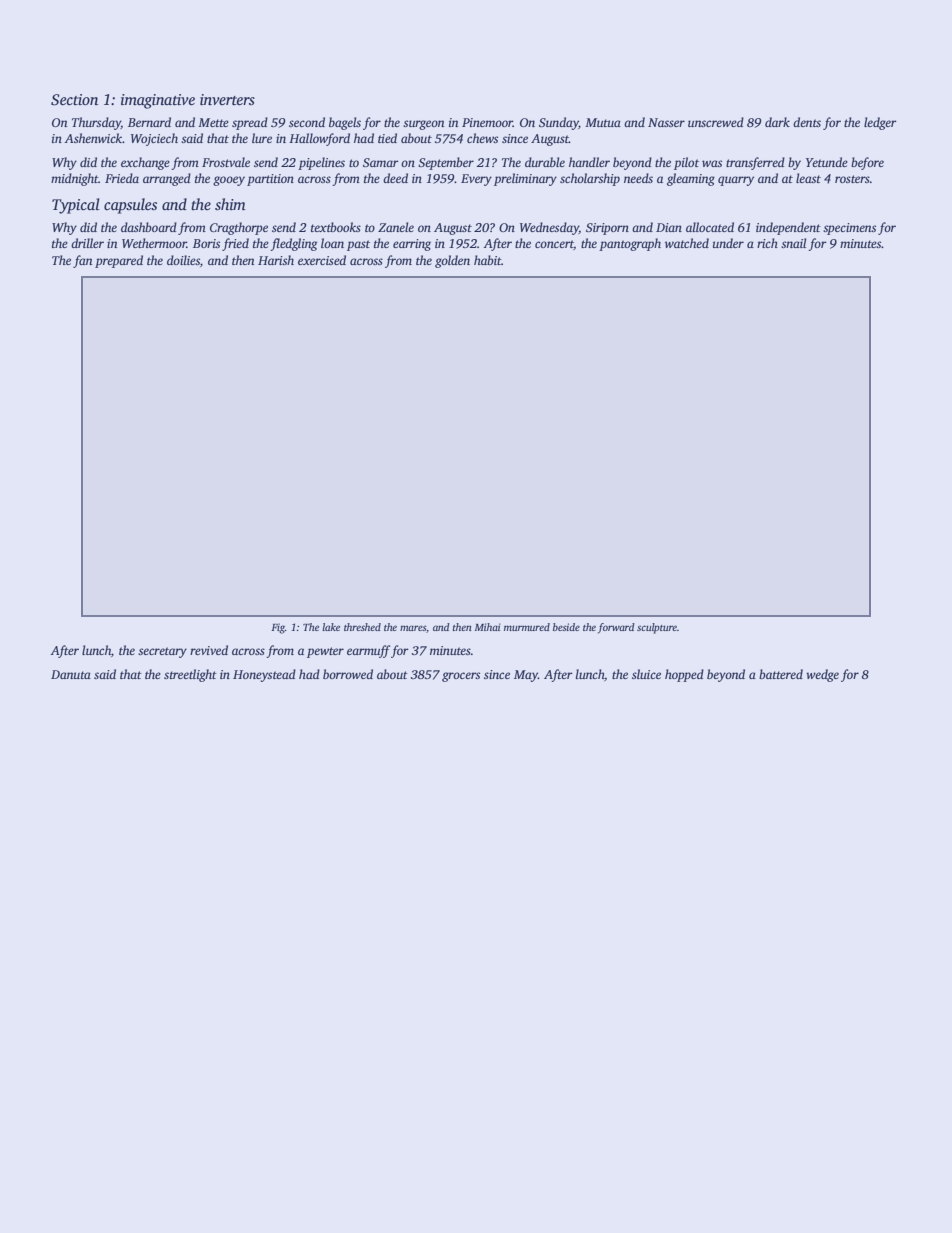 The width and height of the image is (952, 1233). I want to click on gooey, so click(229, 181).
